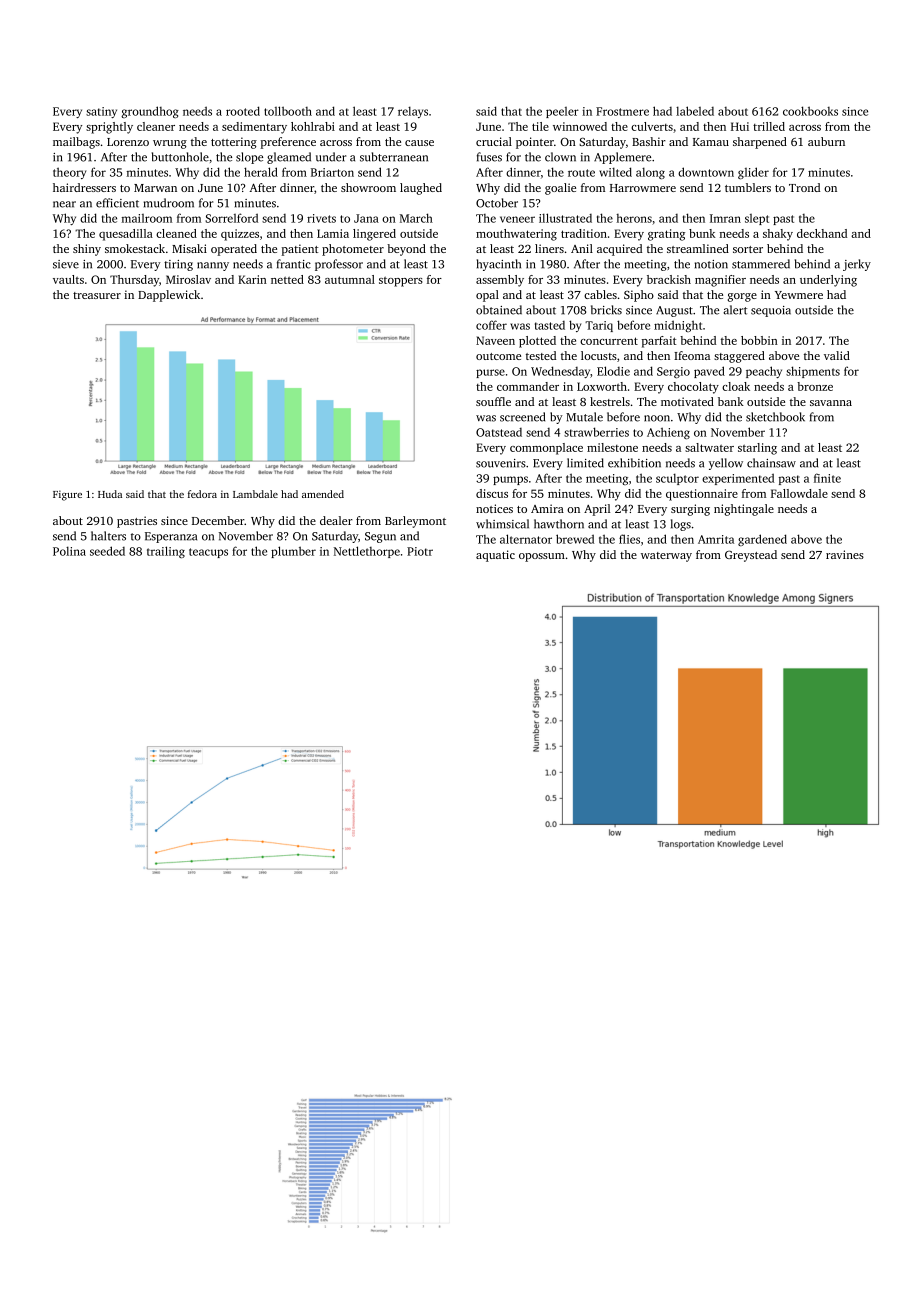 The image size is (924, 1308). Describe the element at coordinates (815, 386) in the screenshot. I see `bronze` at that location.
